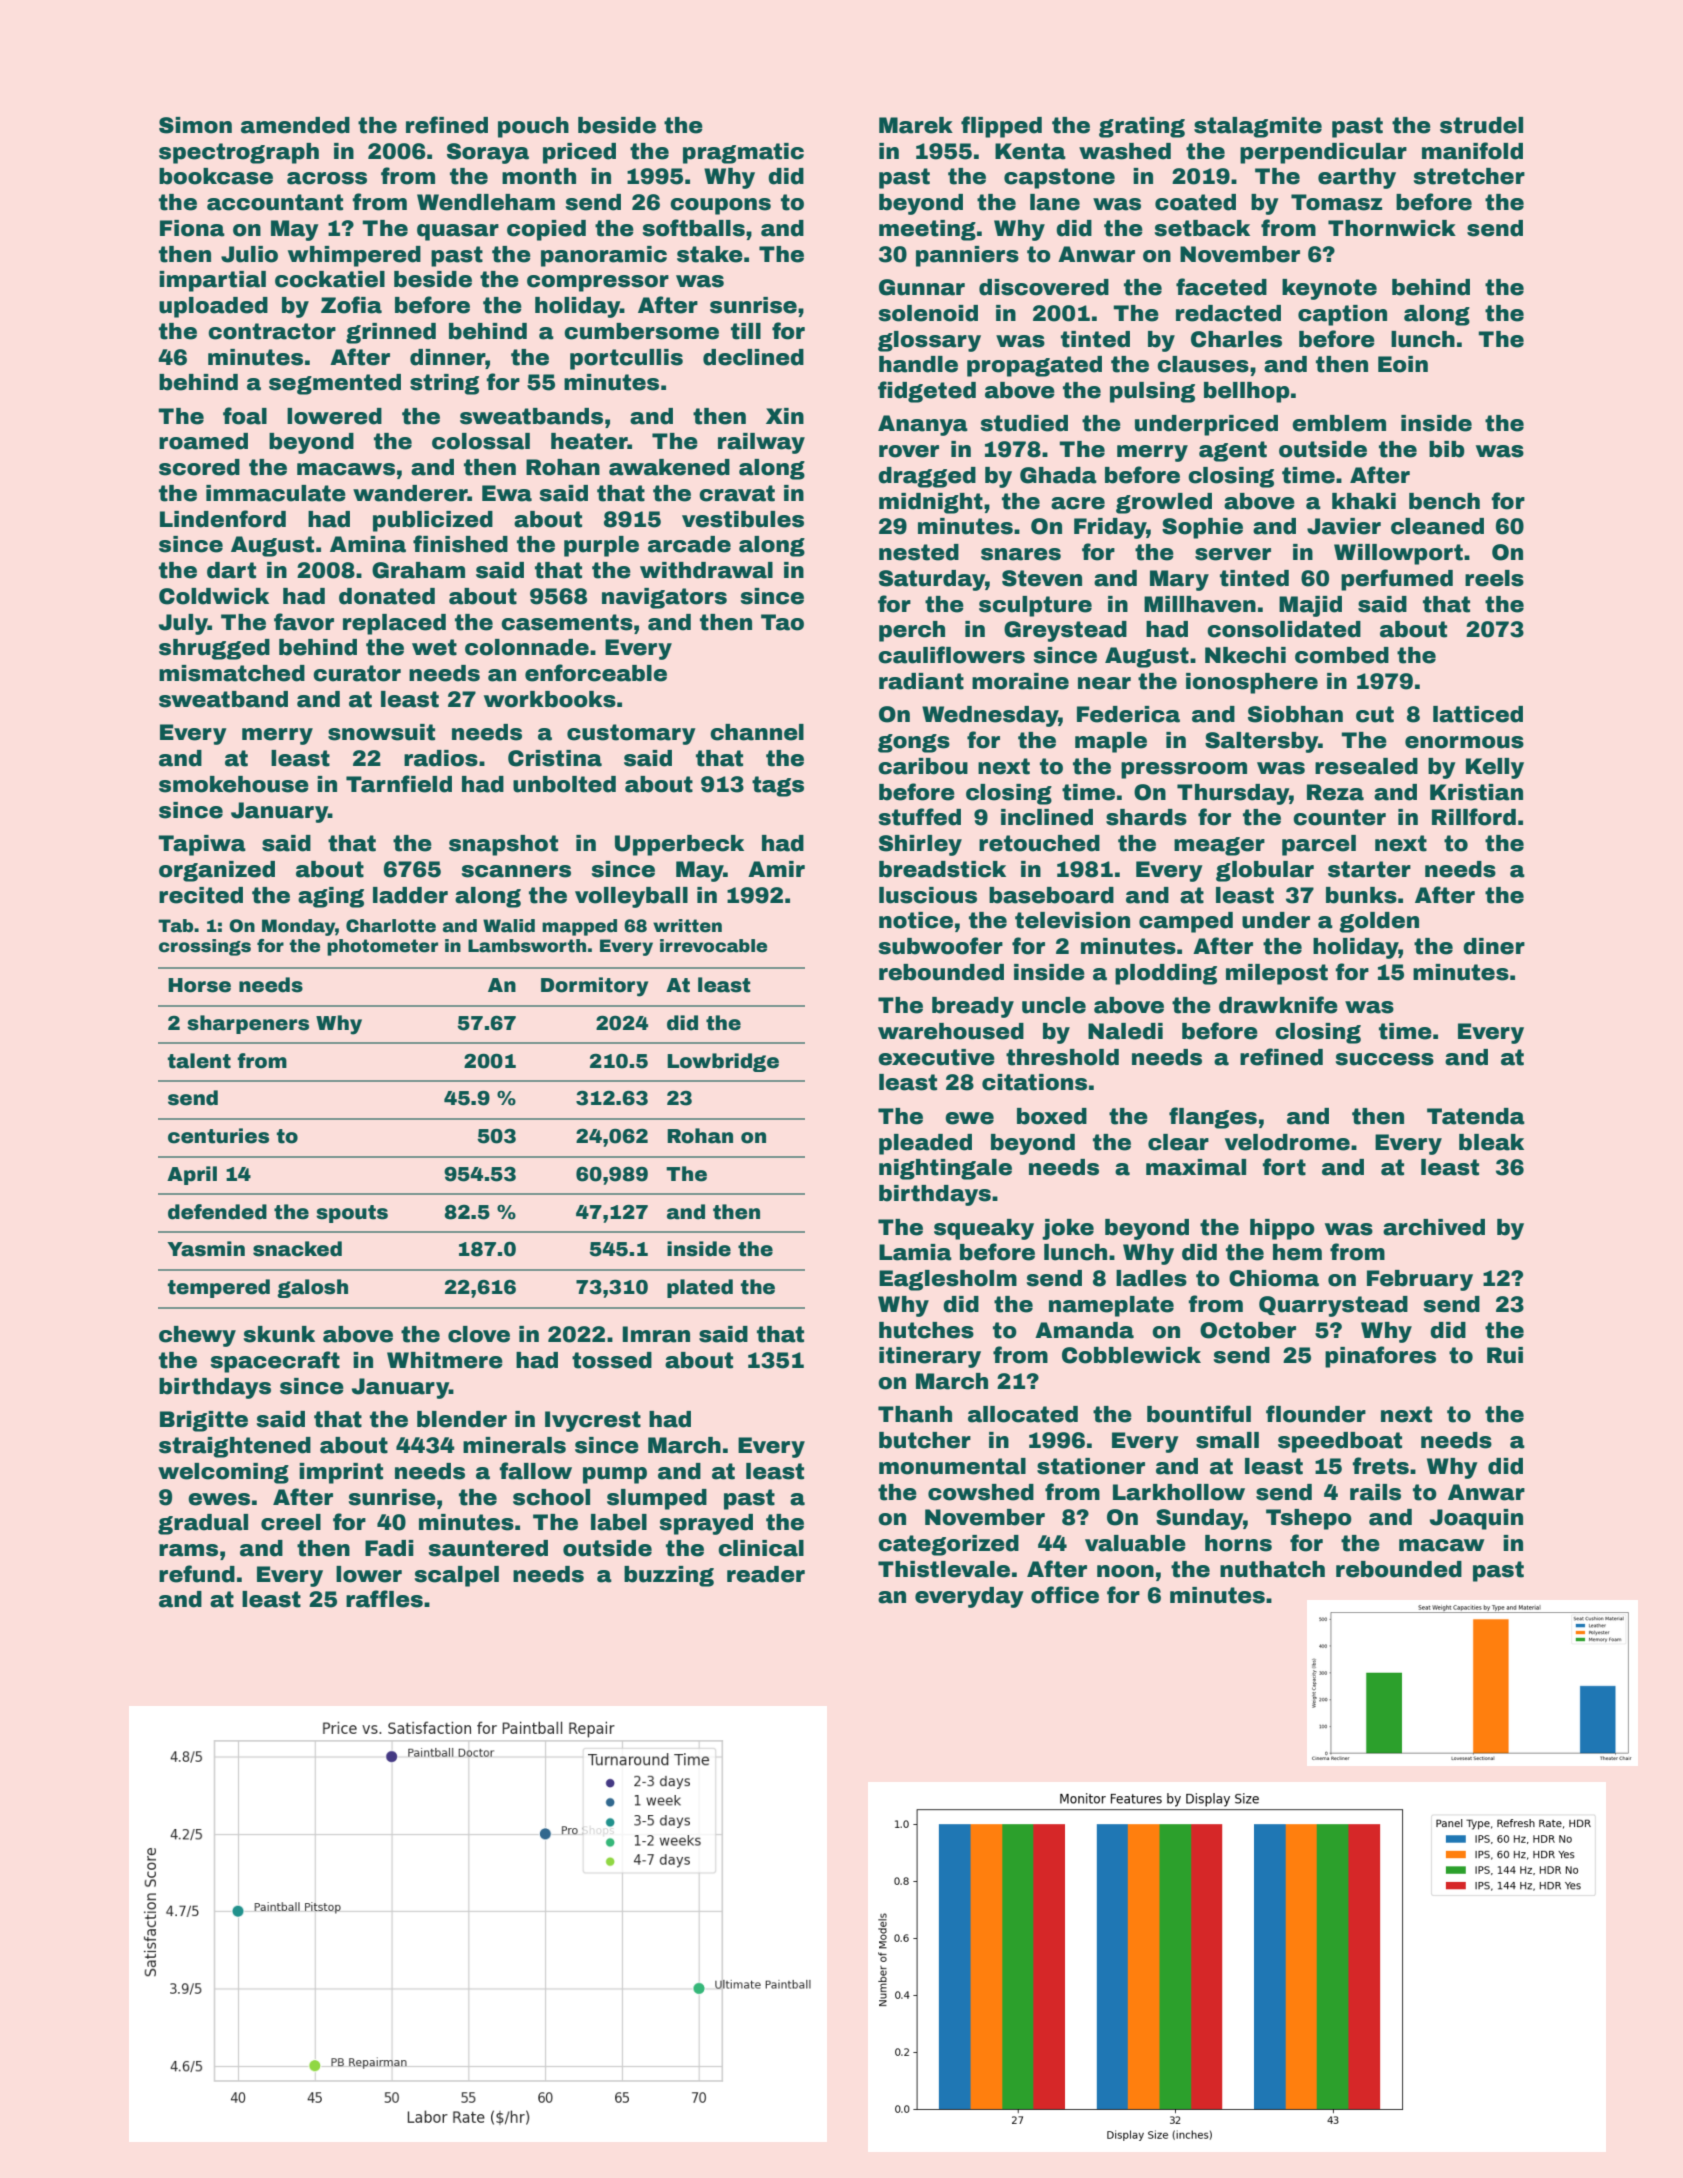 The width and height of the page is (1683, 2178). What do you see at coordinates (1065, 1595) in the page?
I see `office` at bounding box center [1065, 1595].
